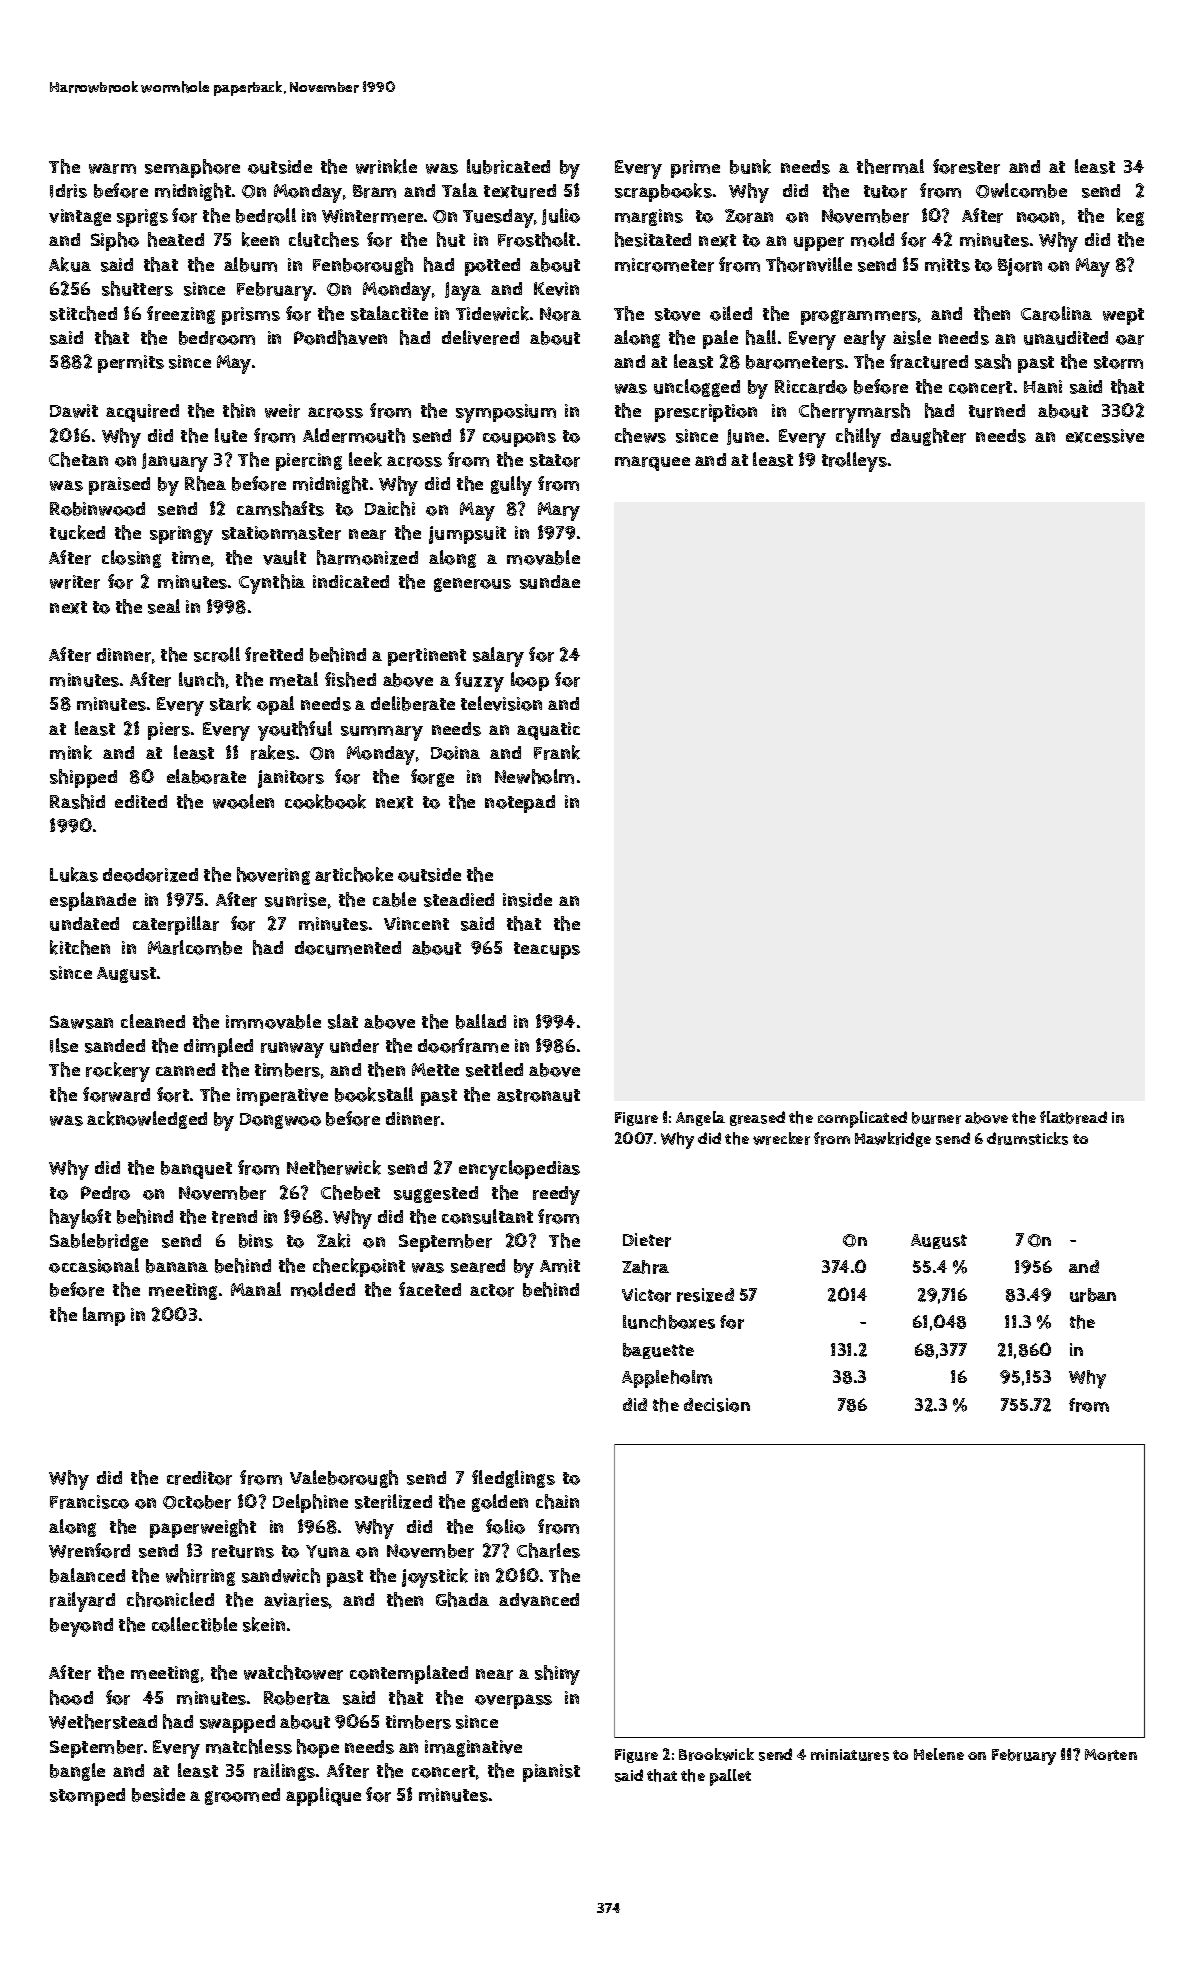 The width and height of the document is (1195, 1969). What do you see at coordinates (1130, 217) in the document?
I see `keg` at bounding box center [1130, 217].
